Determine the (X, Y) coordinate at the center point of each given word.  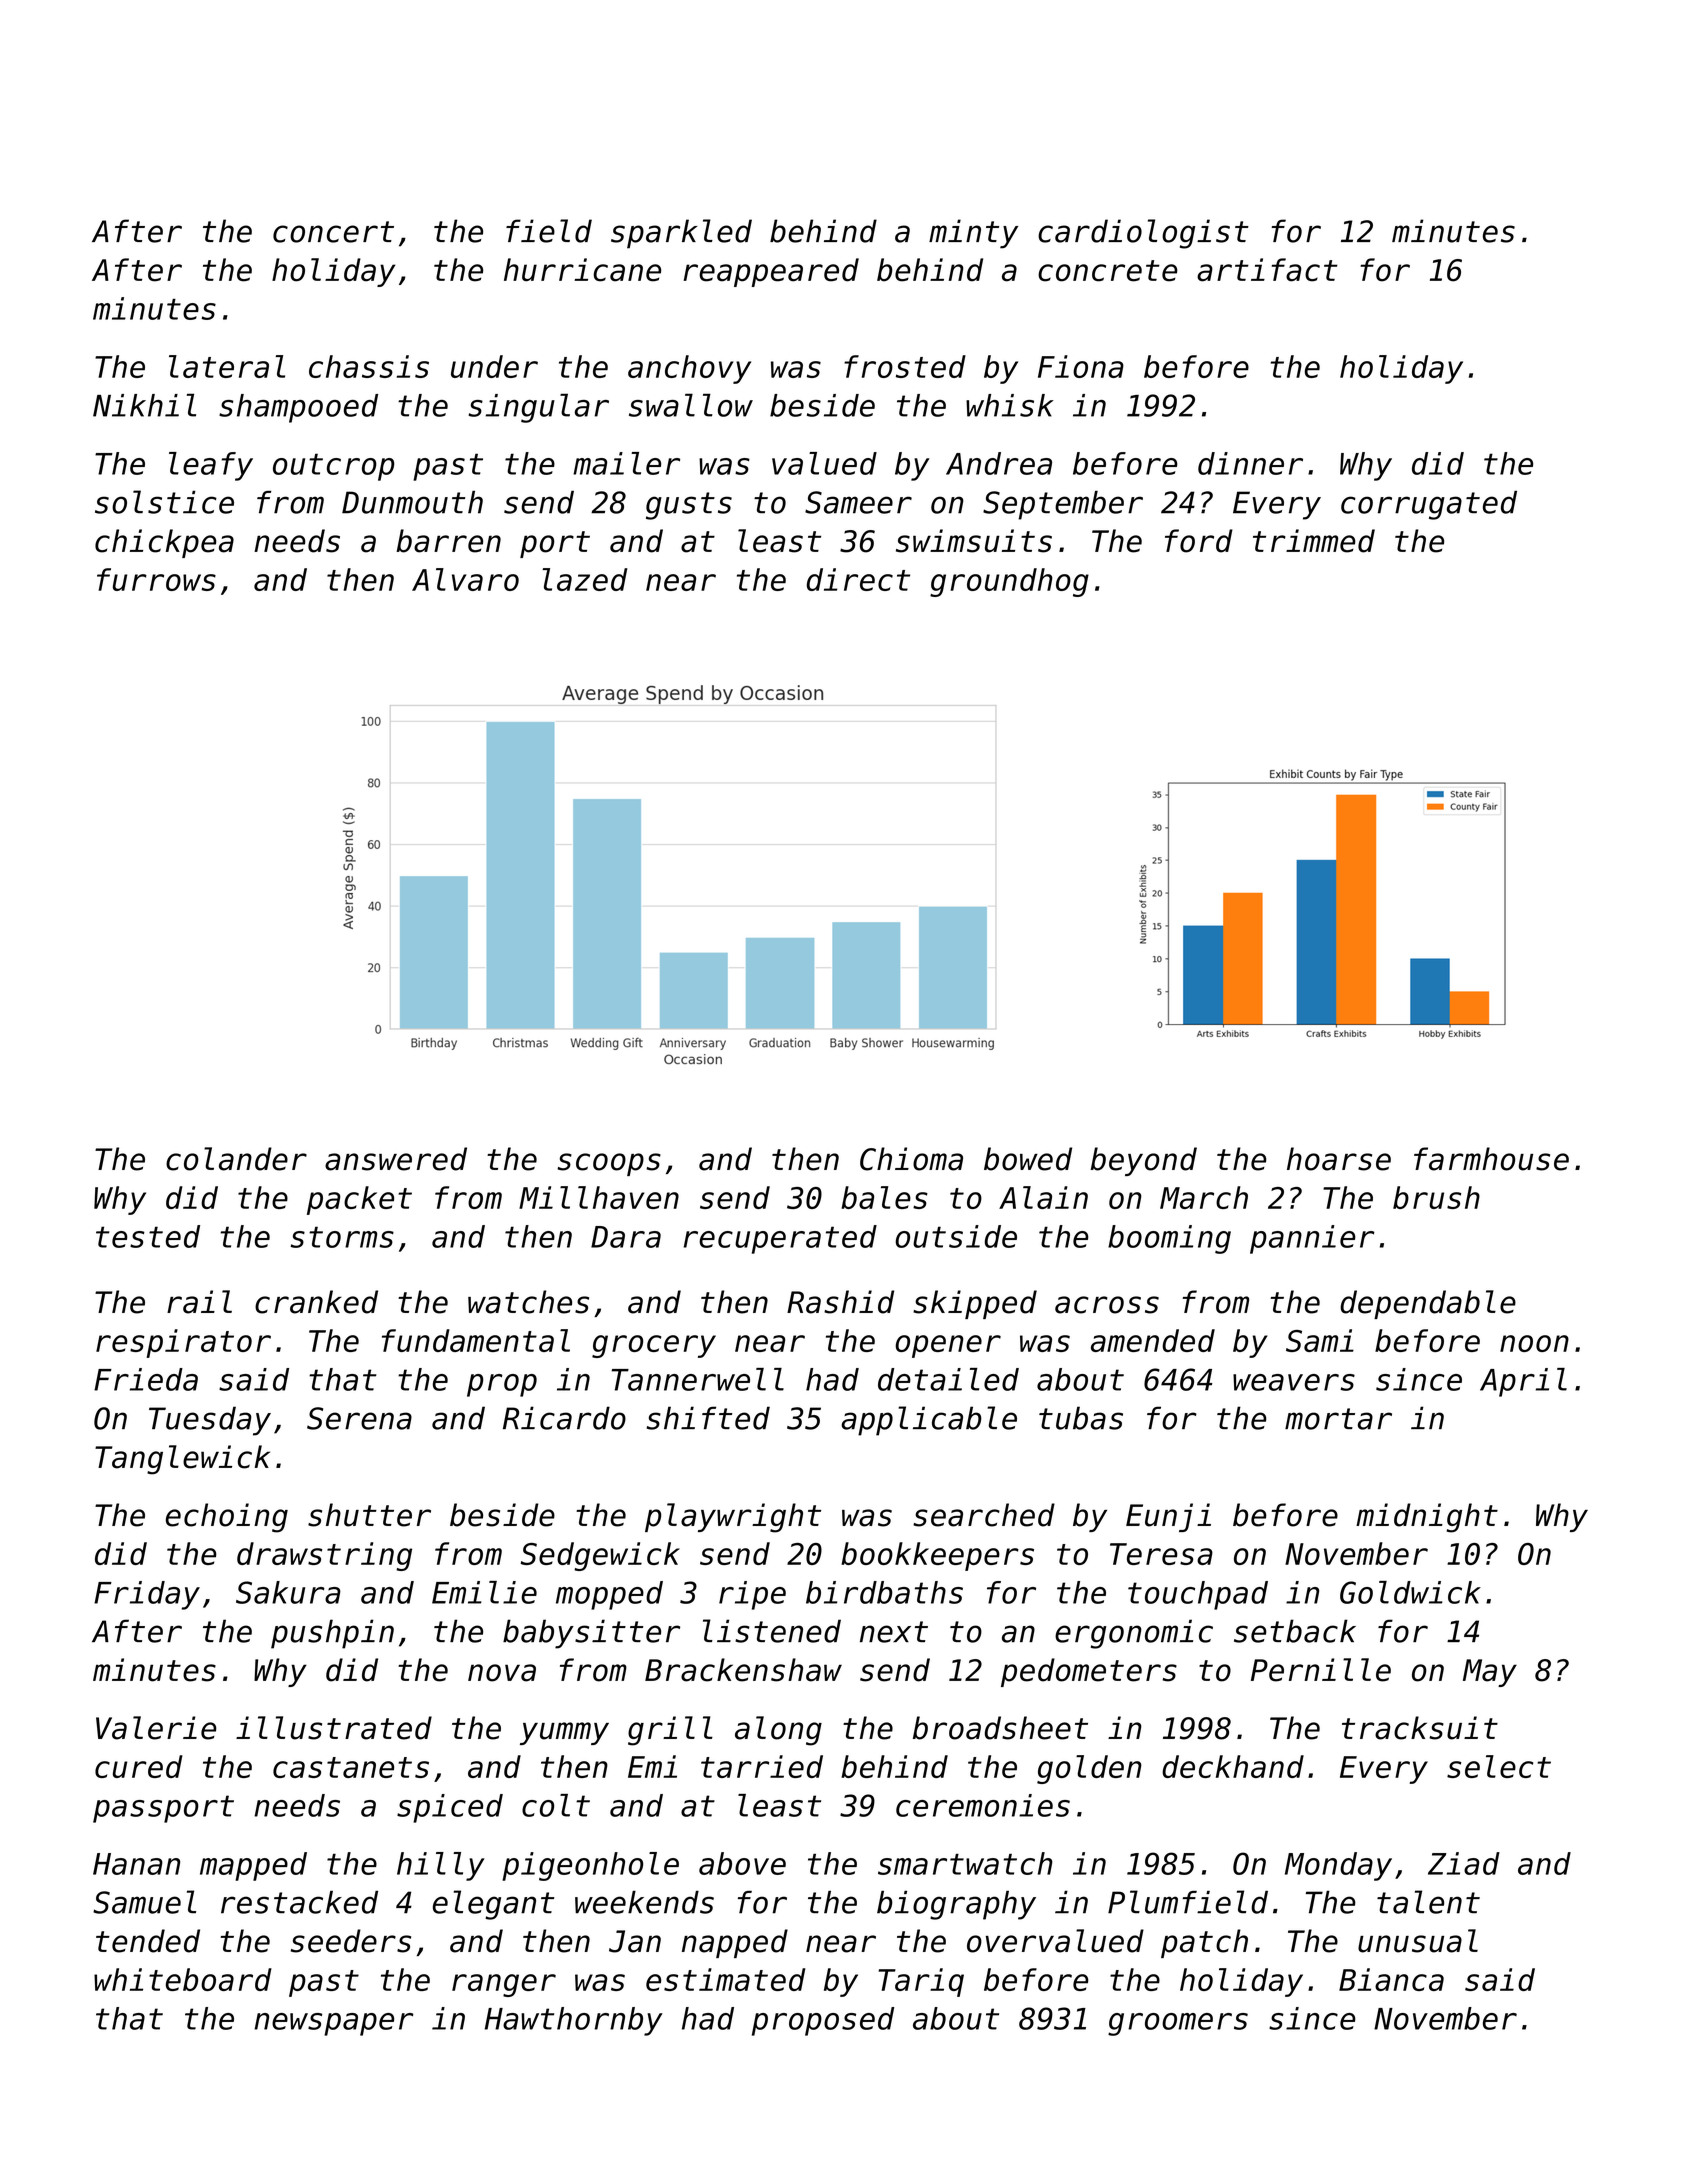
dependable (1428, 1304)
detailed (948, 1379)
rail (199, 1302)
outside (956, 1236)
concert (333, 232)
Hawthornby (574, 2021)
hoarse (1339, 1159)
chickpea (164, 543)
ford (1199, 541)
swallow (691, 405)
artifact (1267, 270)
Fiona (1081, 366)
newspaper (334, 2024)
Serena (359, 1418)
